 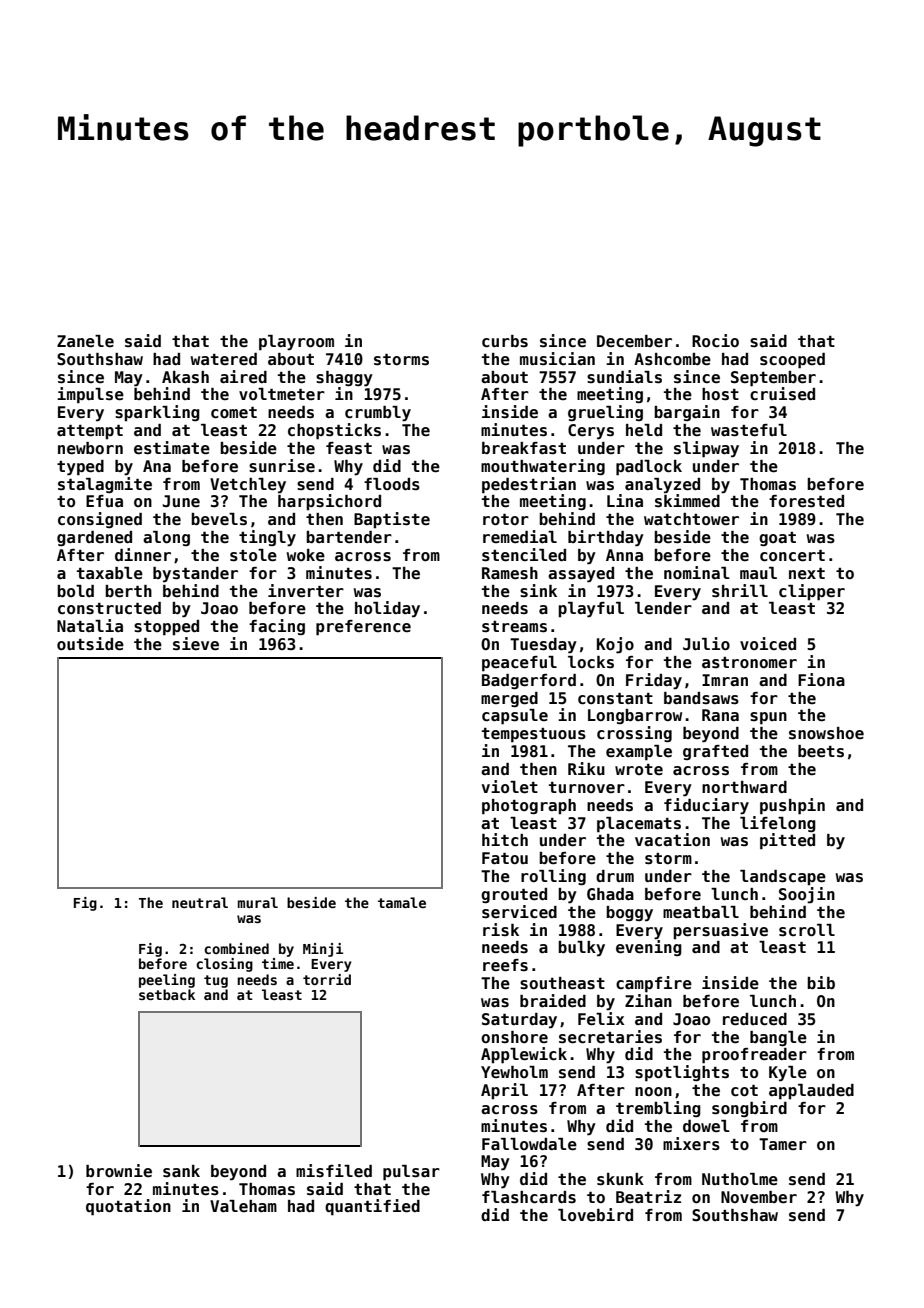 What do you see at coordinates (282, 394) in the screenshot?
I see `voltmeter` at bounding box center [282, 394].
